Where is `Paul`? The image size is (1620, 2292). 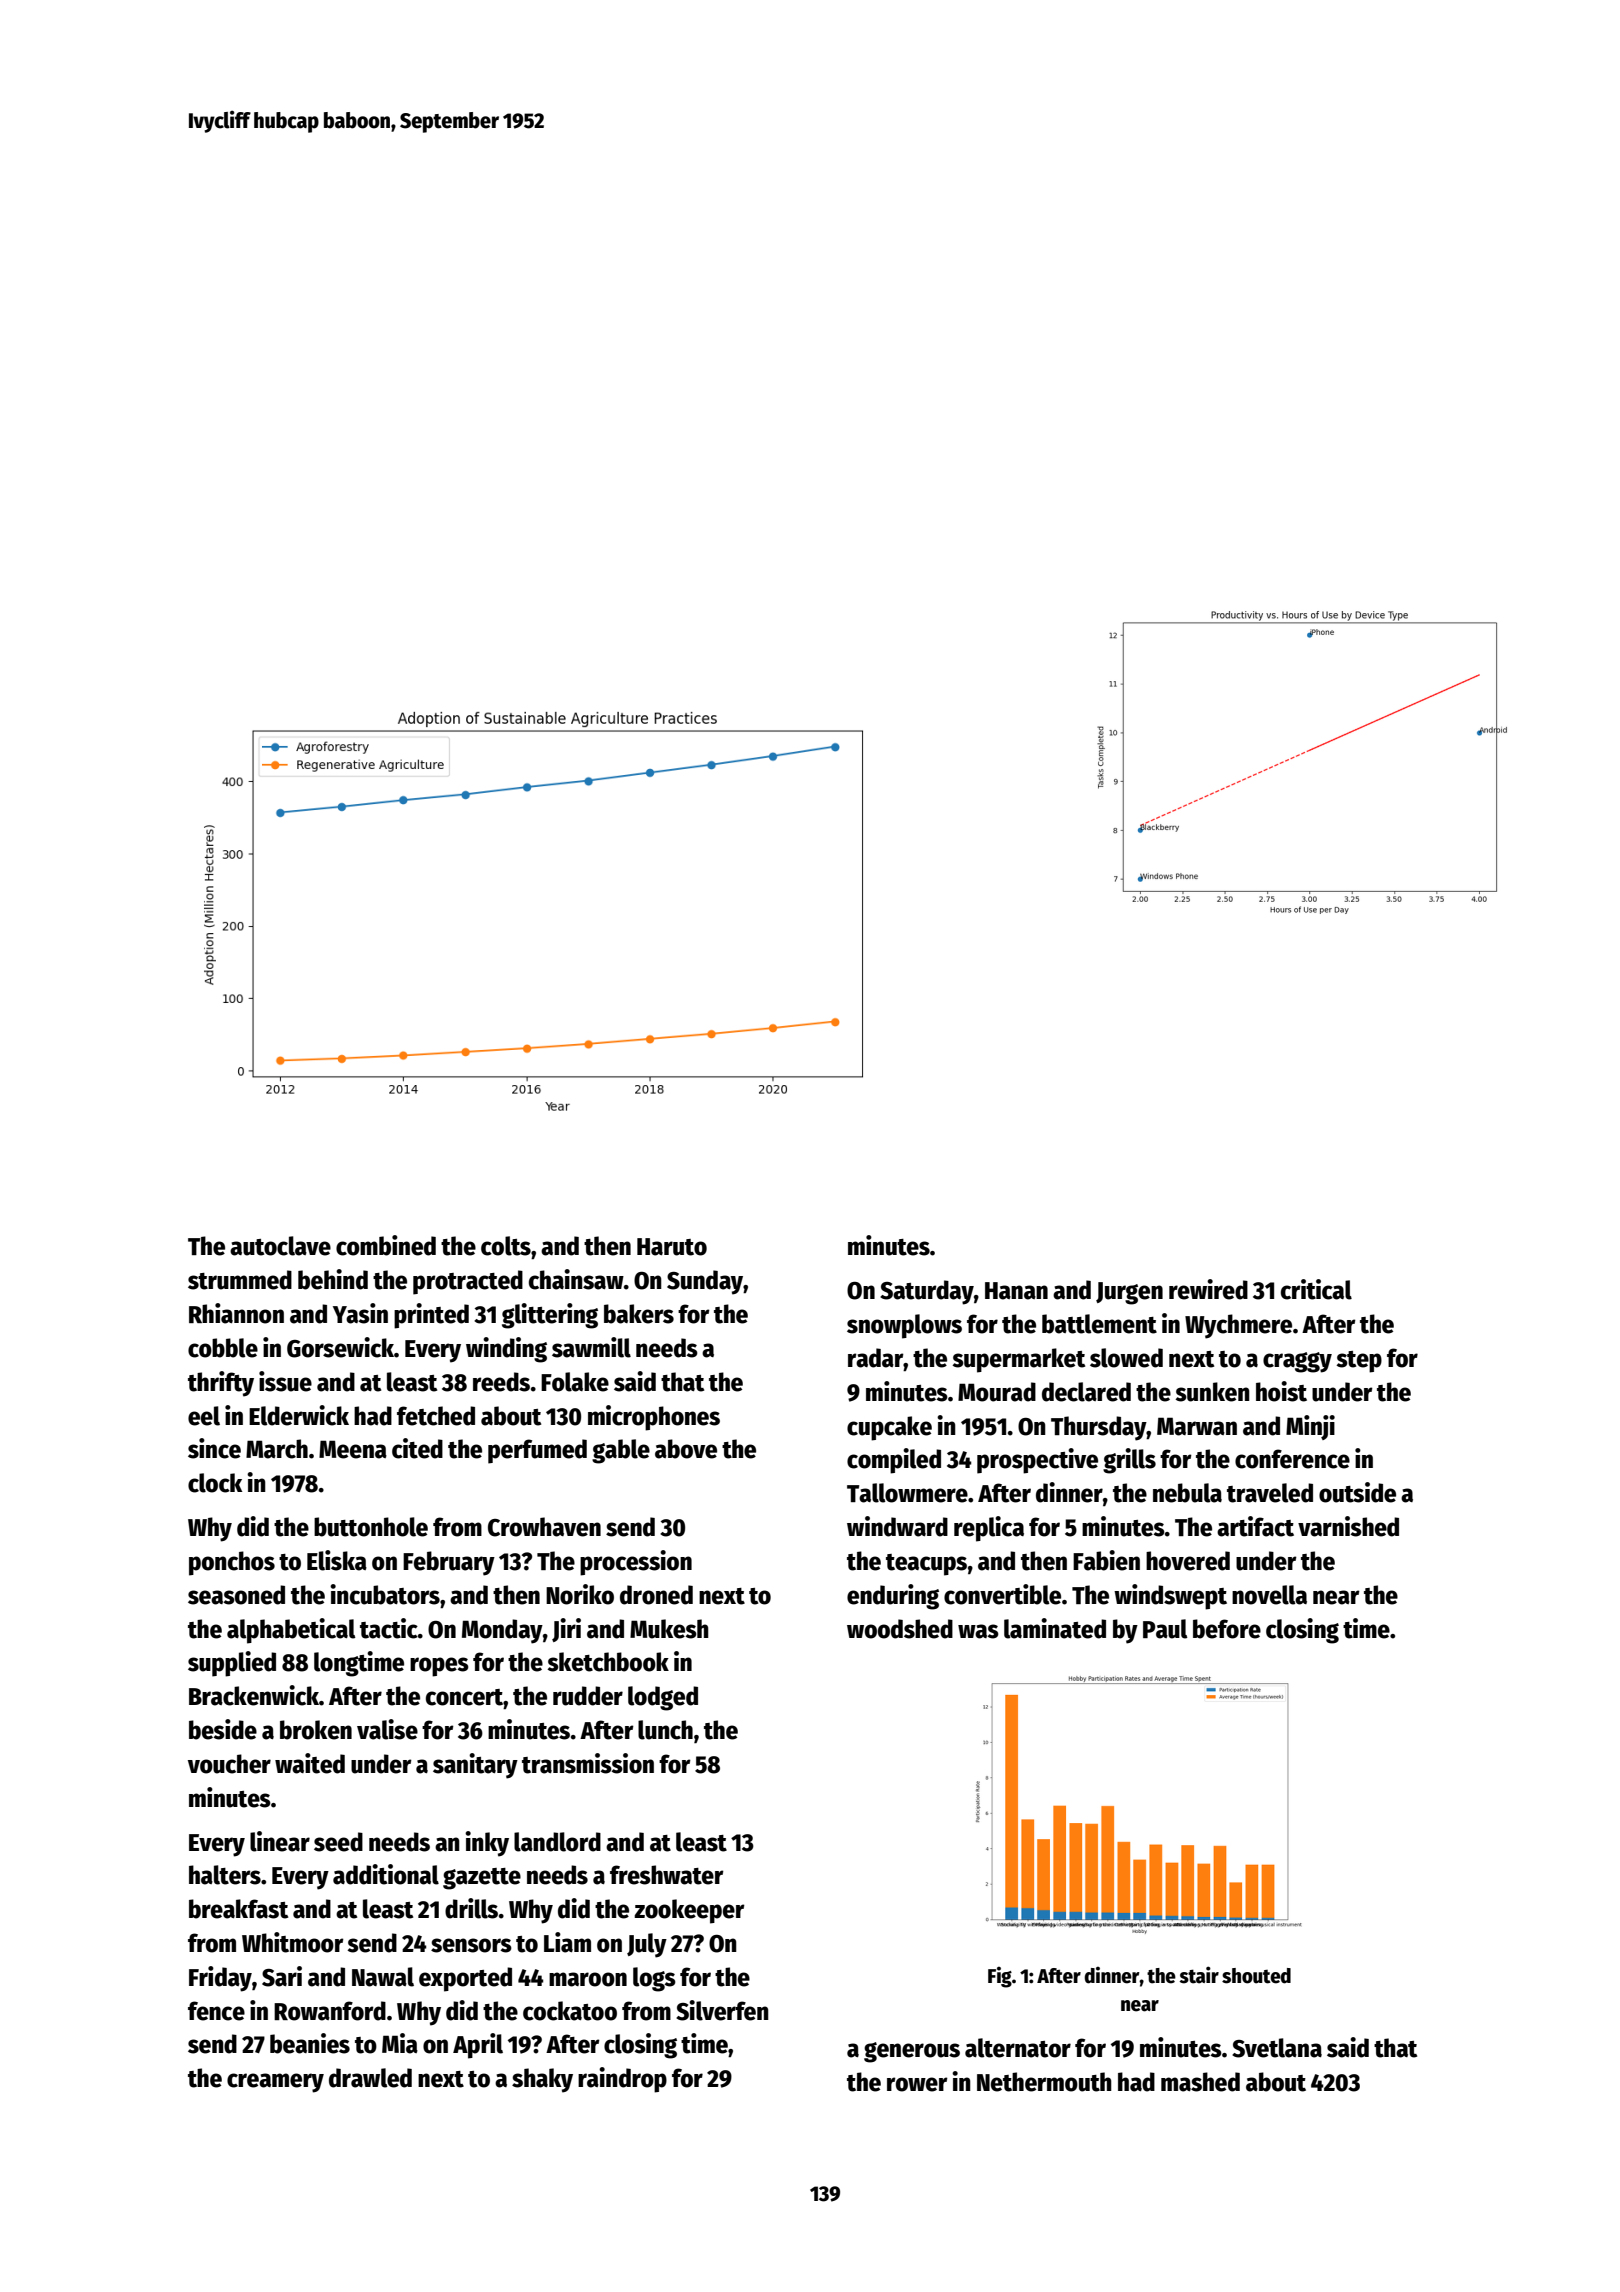
Paul is located at coordinates (1165, 1629).
